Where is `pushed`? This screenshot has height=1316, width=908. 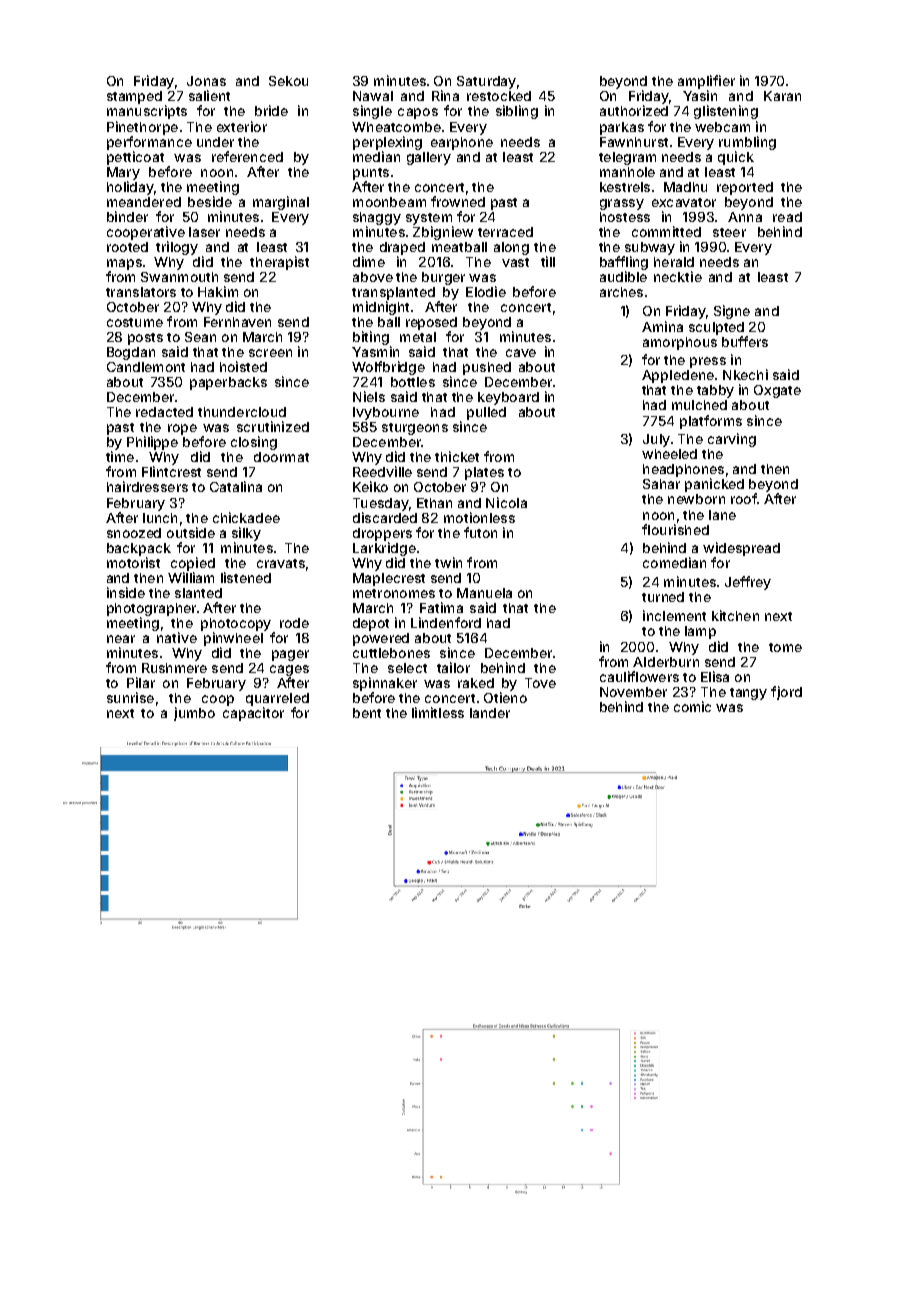
pushed is located at coordinates (487, 368).
